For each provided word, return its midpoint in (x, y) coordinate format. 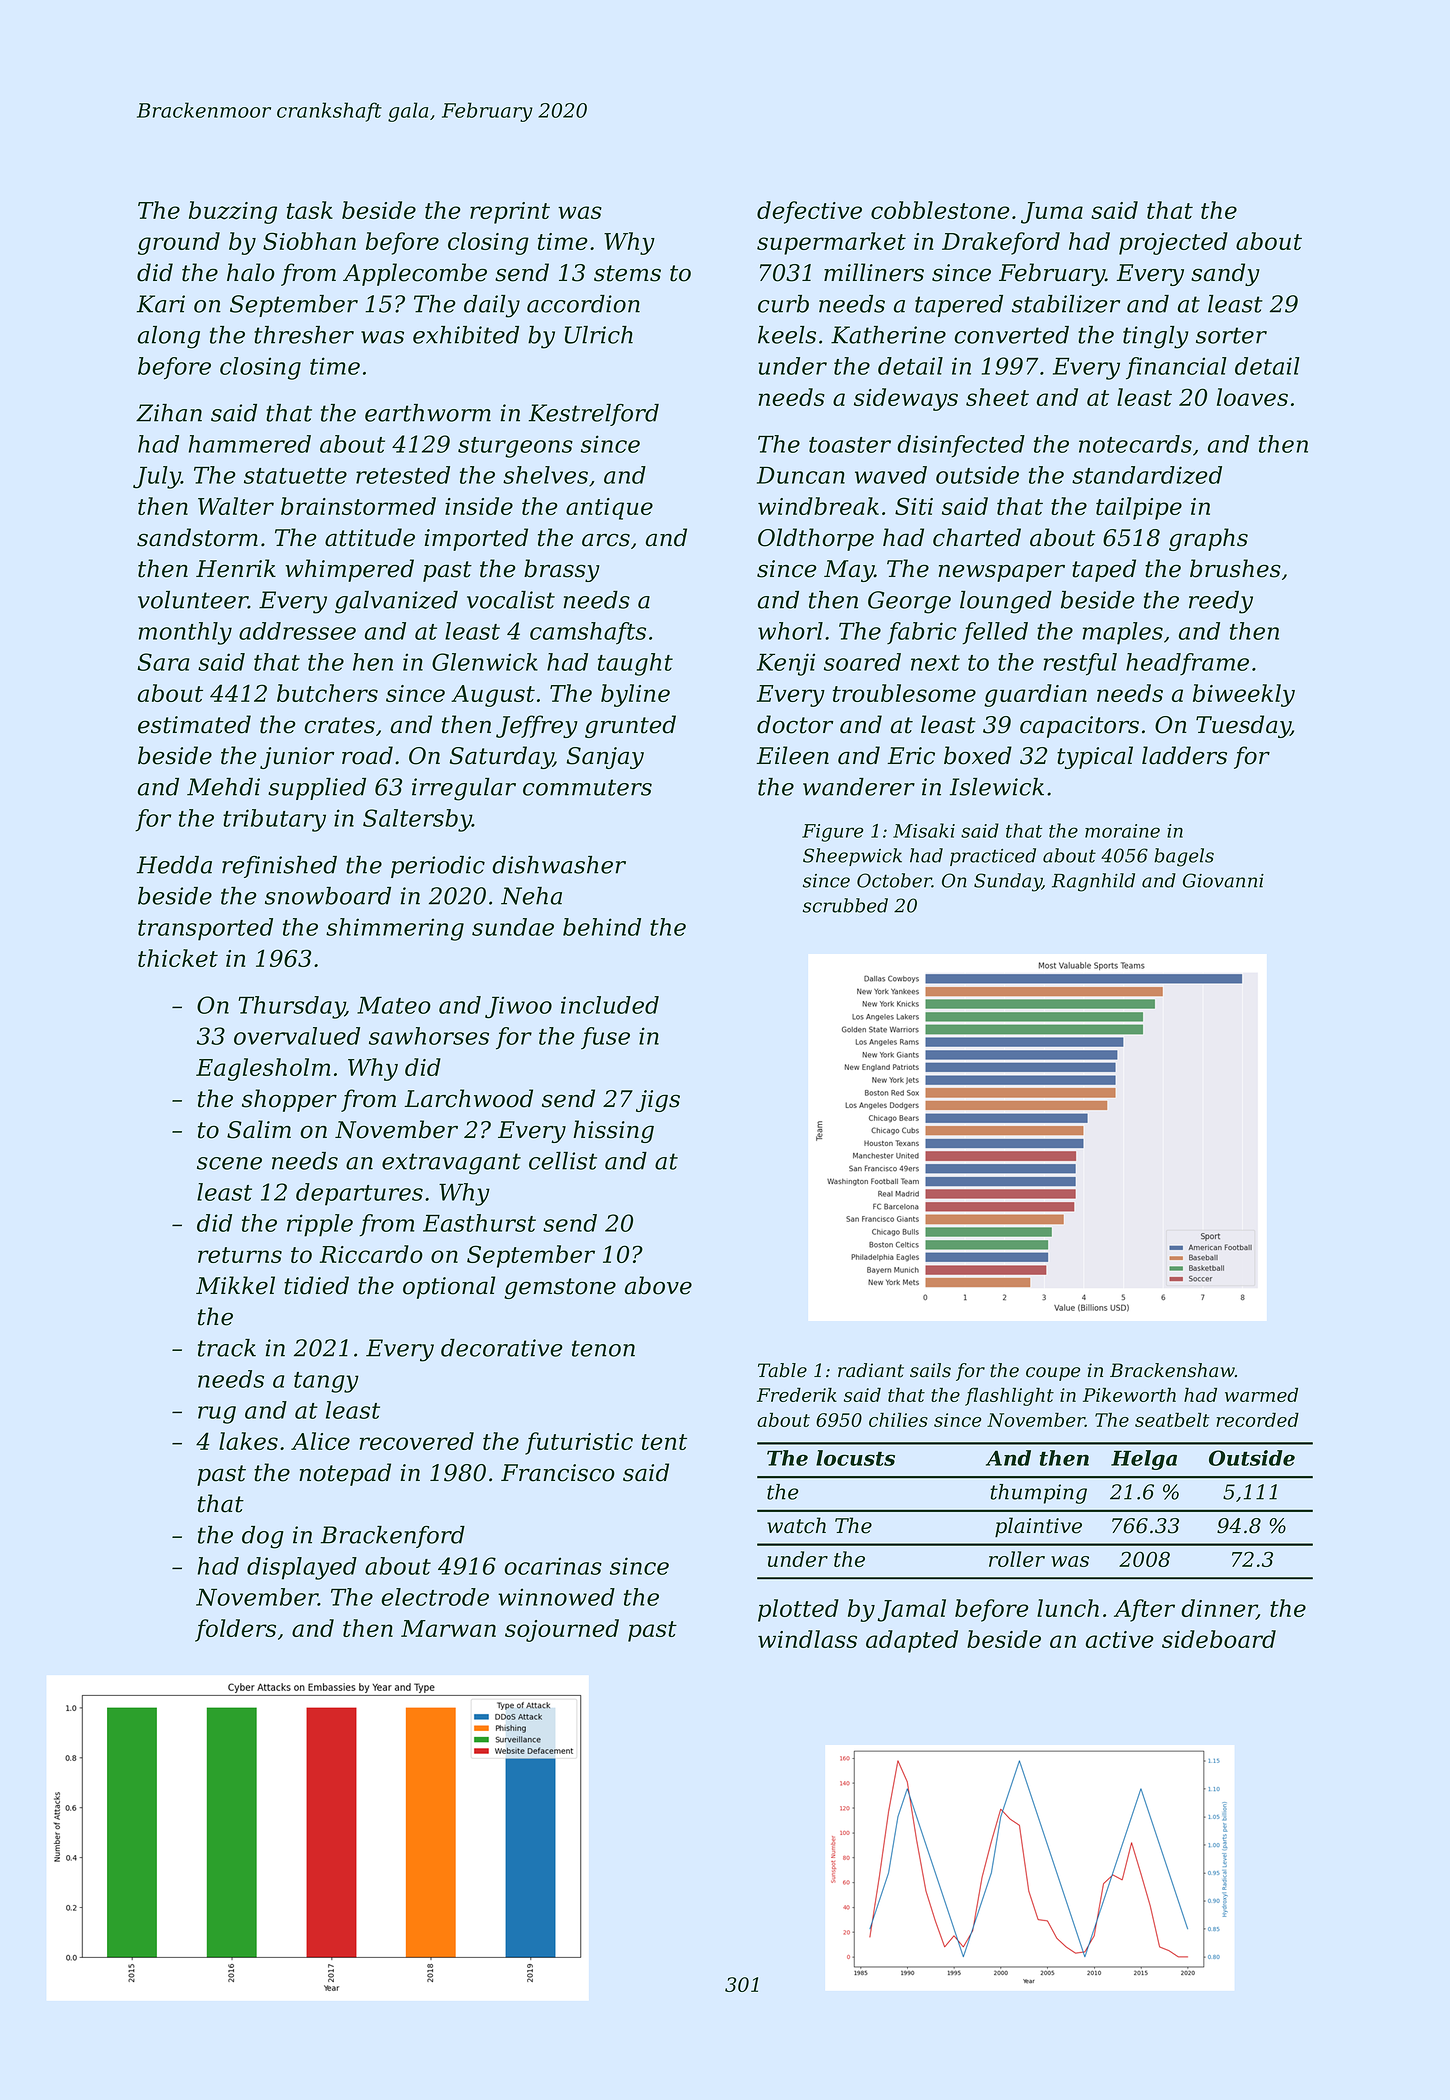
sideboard (1219, 1639)
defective (809, 212)
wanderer (859, 787)
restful (1080, 664)
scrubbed (845, 905)
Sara (164, 662)
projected (1173, 243)
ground (179, 243)
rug (217, 1415)
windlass (807, 1639)
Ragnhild (1093, 882)
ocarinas (553, 1566)
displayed (302, 1568)
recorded (1257, 1419)
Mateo (394, 1005)
